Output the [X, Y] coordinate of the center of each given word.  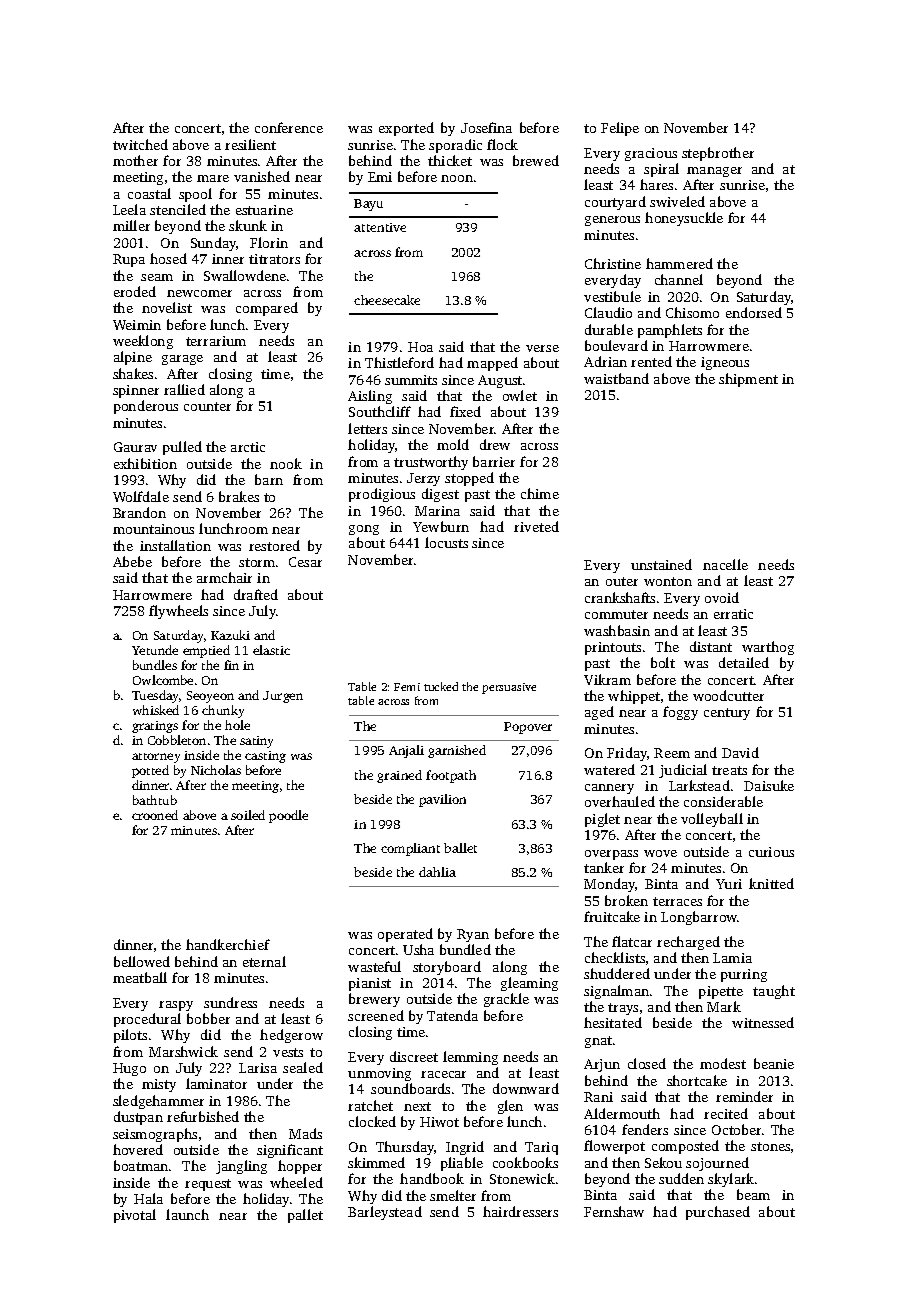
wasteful [374, 966]
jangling [241, 1167]
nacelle [725, 564]
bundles [155, 665]
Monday [609, 885]
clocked [372, 1121]
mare [213, 178]
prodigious [382, 495]
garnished [457, 751]
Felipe [620, 129]
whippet [634, 697]
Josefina [486, 127]
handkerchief [228, 944]
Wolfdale [141, 496]
